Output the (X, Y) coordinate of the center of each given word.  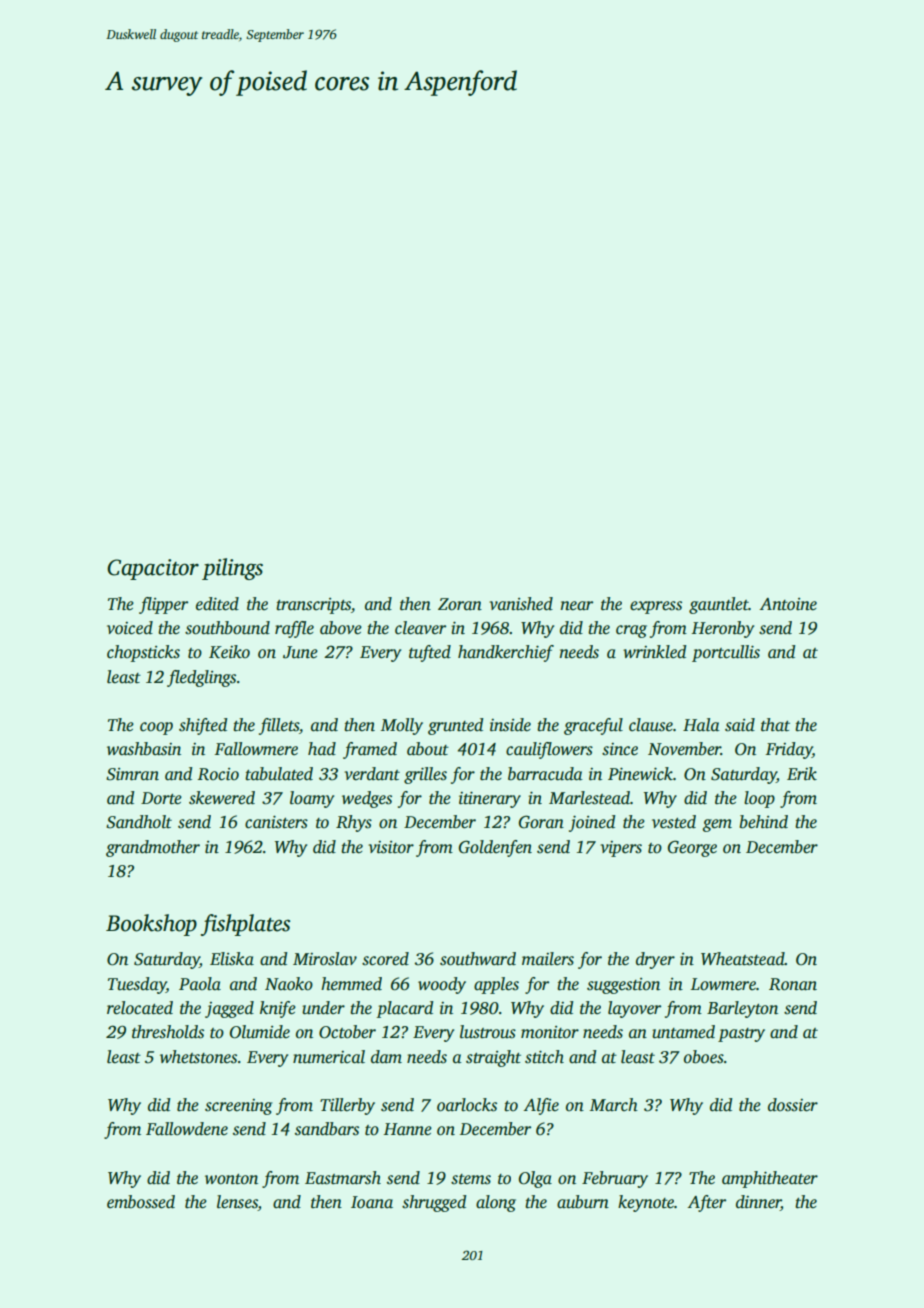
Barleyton (742, 1009)
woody (442, 985)
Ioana (372, 1202)
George (692, 848)
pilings (232, 569)
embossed (141, 1202)
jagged (229, 1009)
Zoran (460, 604)
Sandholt (139, 822)
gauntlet (719, 605)
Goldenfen (495, 848)
